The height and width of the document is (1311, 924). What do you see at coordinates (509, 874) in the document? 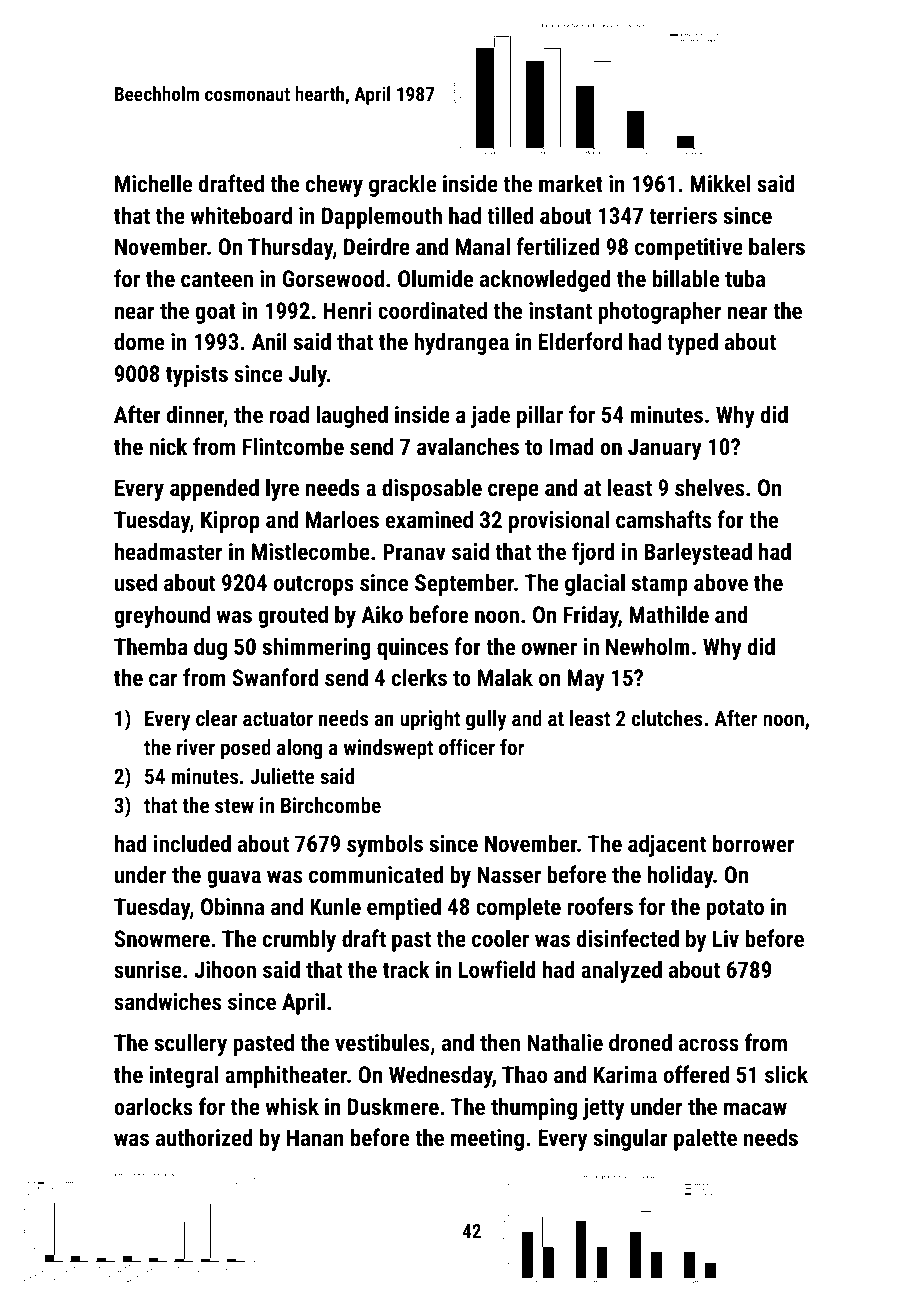
I see `Nasser` at bounding box center [509, 874].
